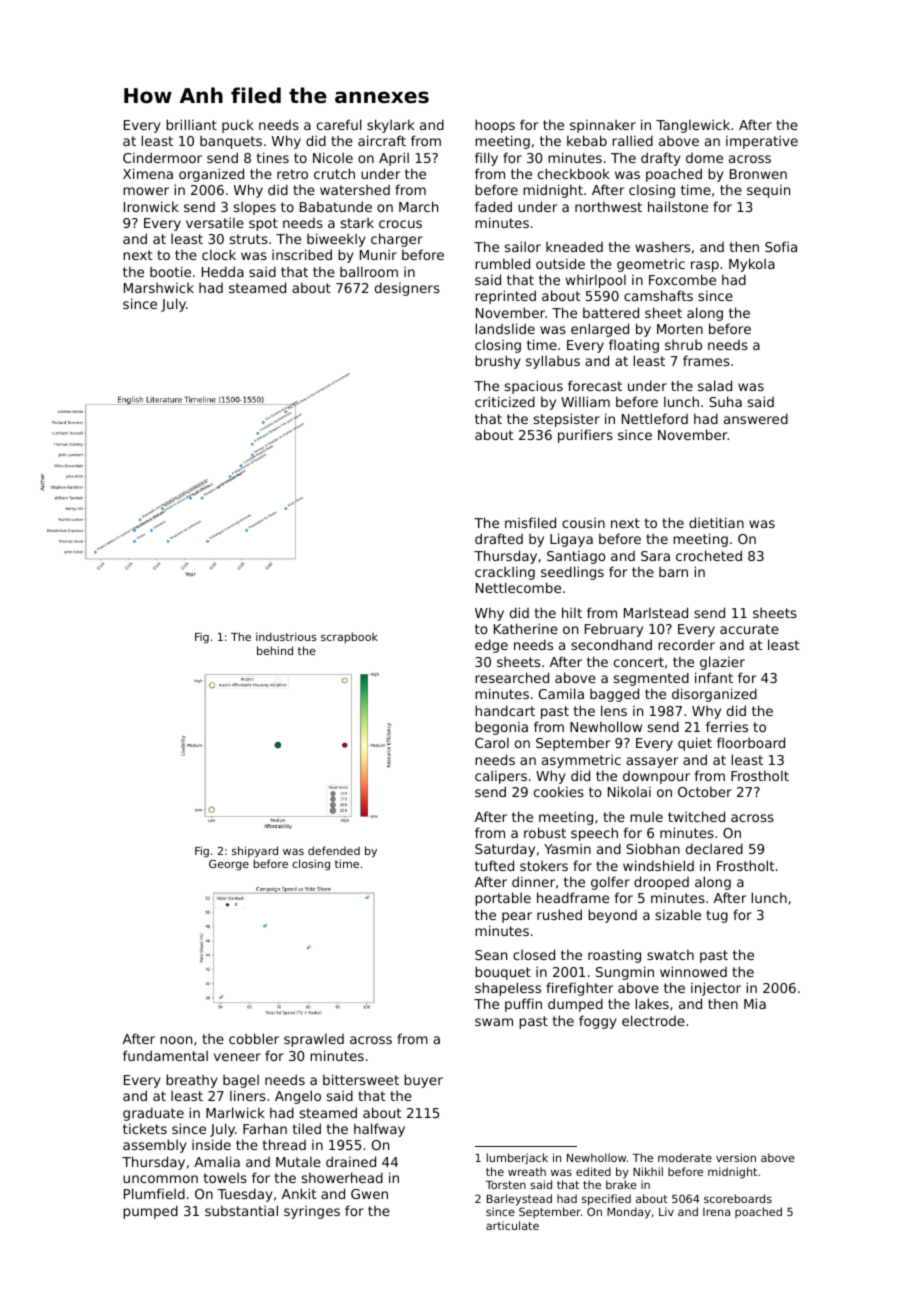 This image has width=924, height=1308. Describe the element at coordinates (651, 265) in the image. I see `geometric` at that location.
